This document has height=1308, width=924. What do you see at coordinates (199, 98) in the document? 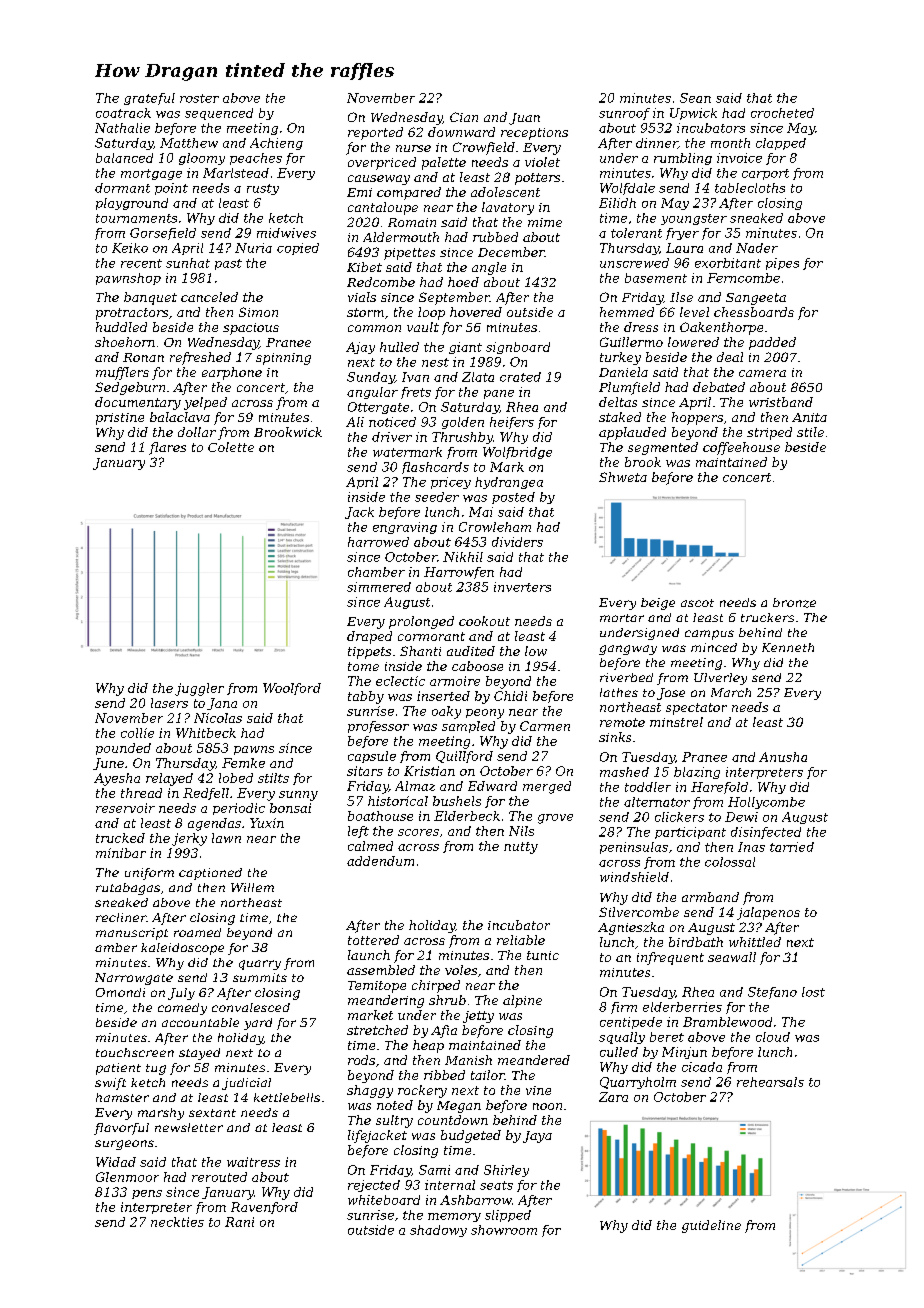
I see `roster` at bounding box center [199, 98].
